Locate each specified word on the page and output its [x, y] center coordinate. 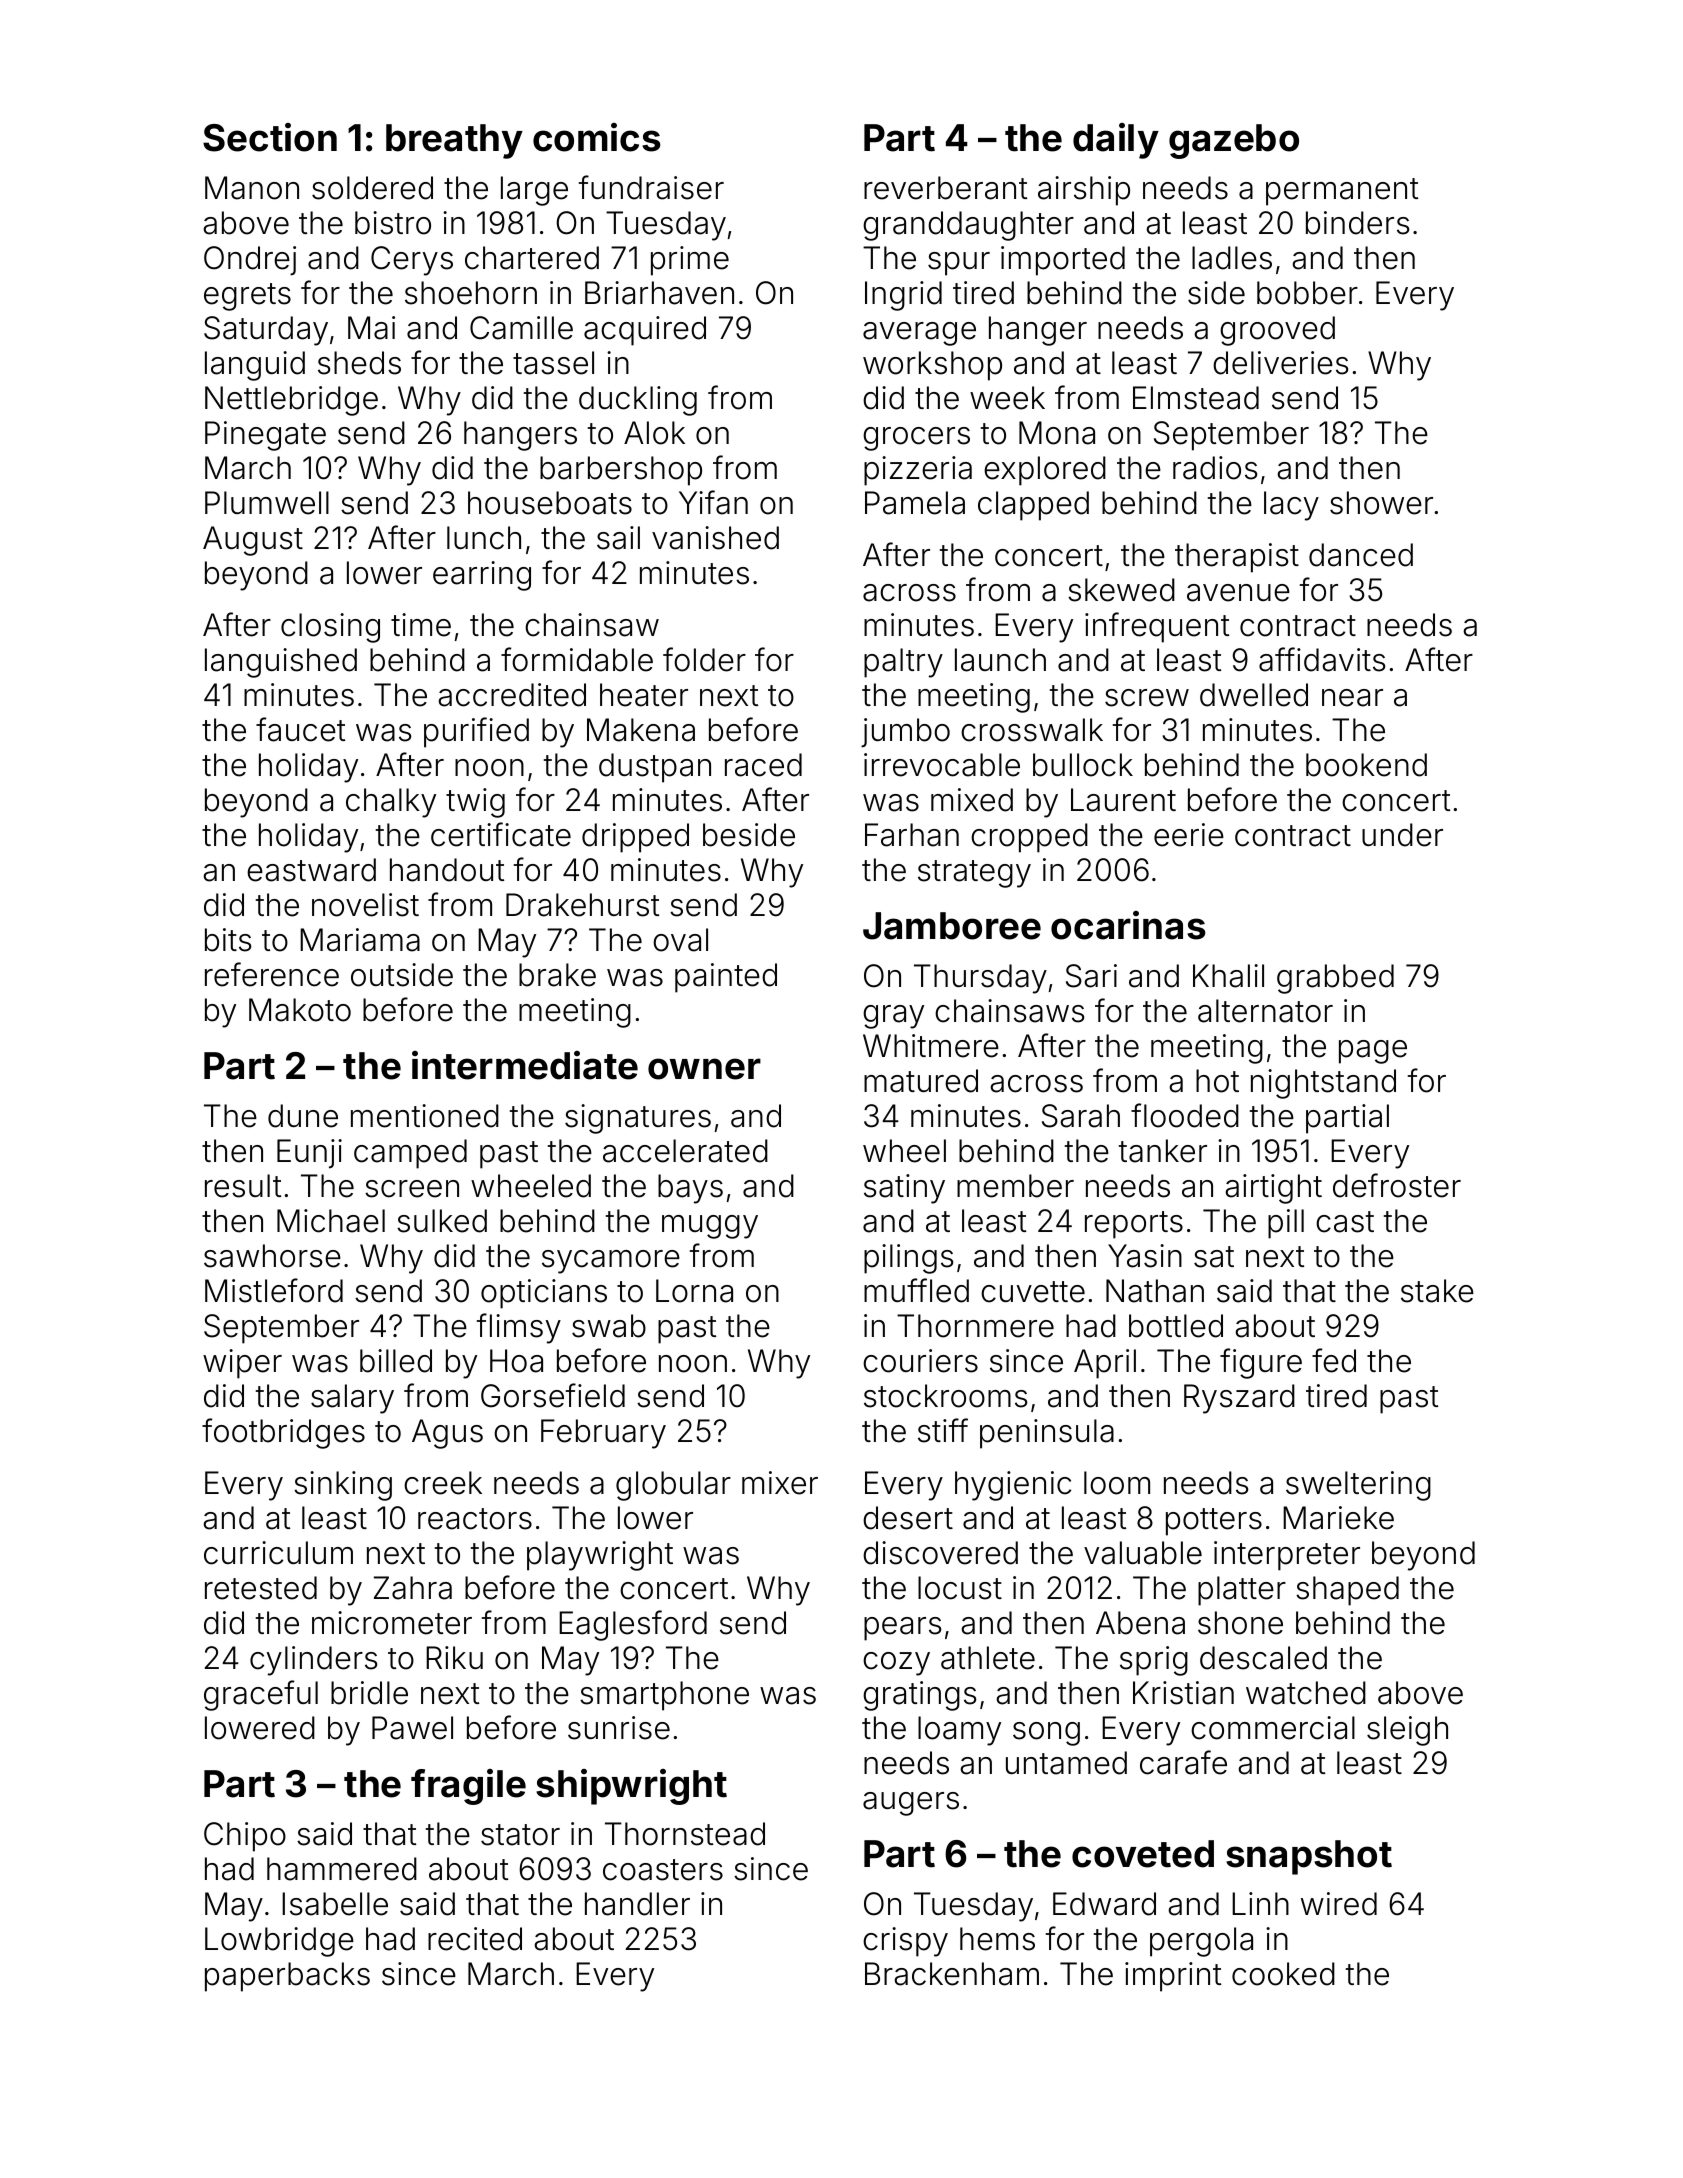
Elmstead [1196, 398]
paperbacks [287, 1977]
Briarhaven [659, 293]
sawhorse [272, 1256]
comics [597, 137]
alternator [1265, 1011]
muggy [710, 1227]
